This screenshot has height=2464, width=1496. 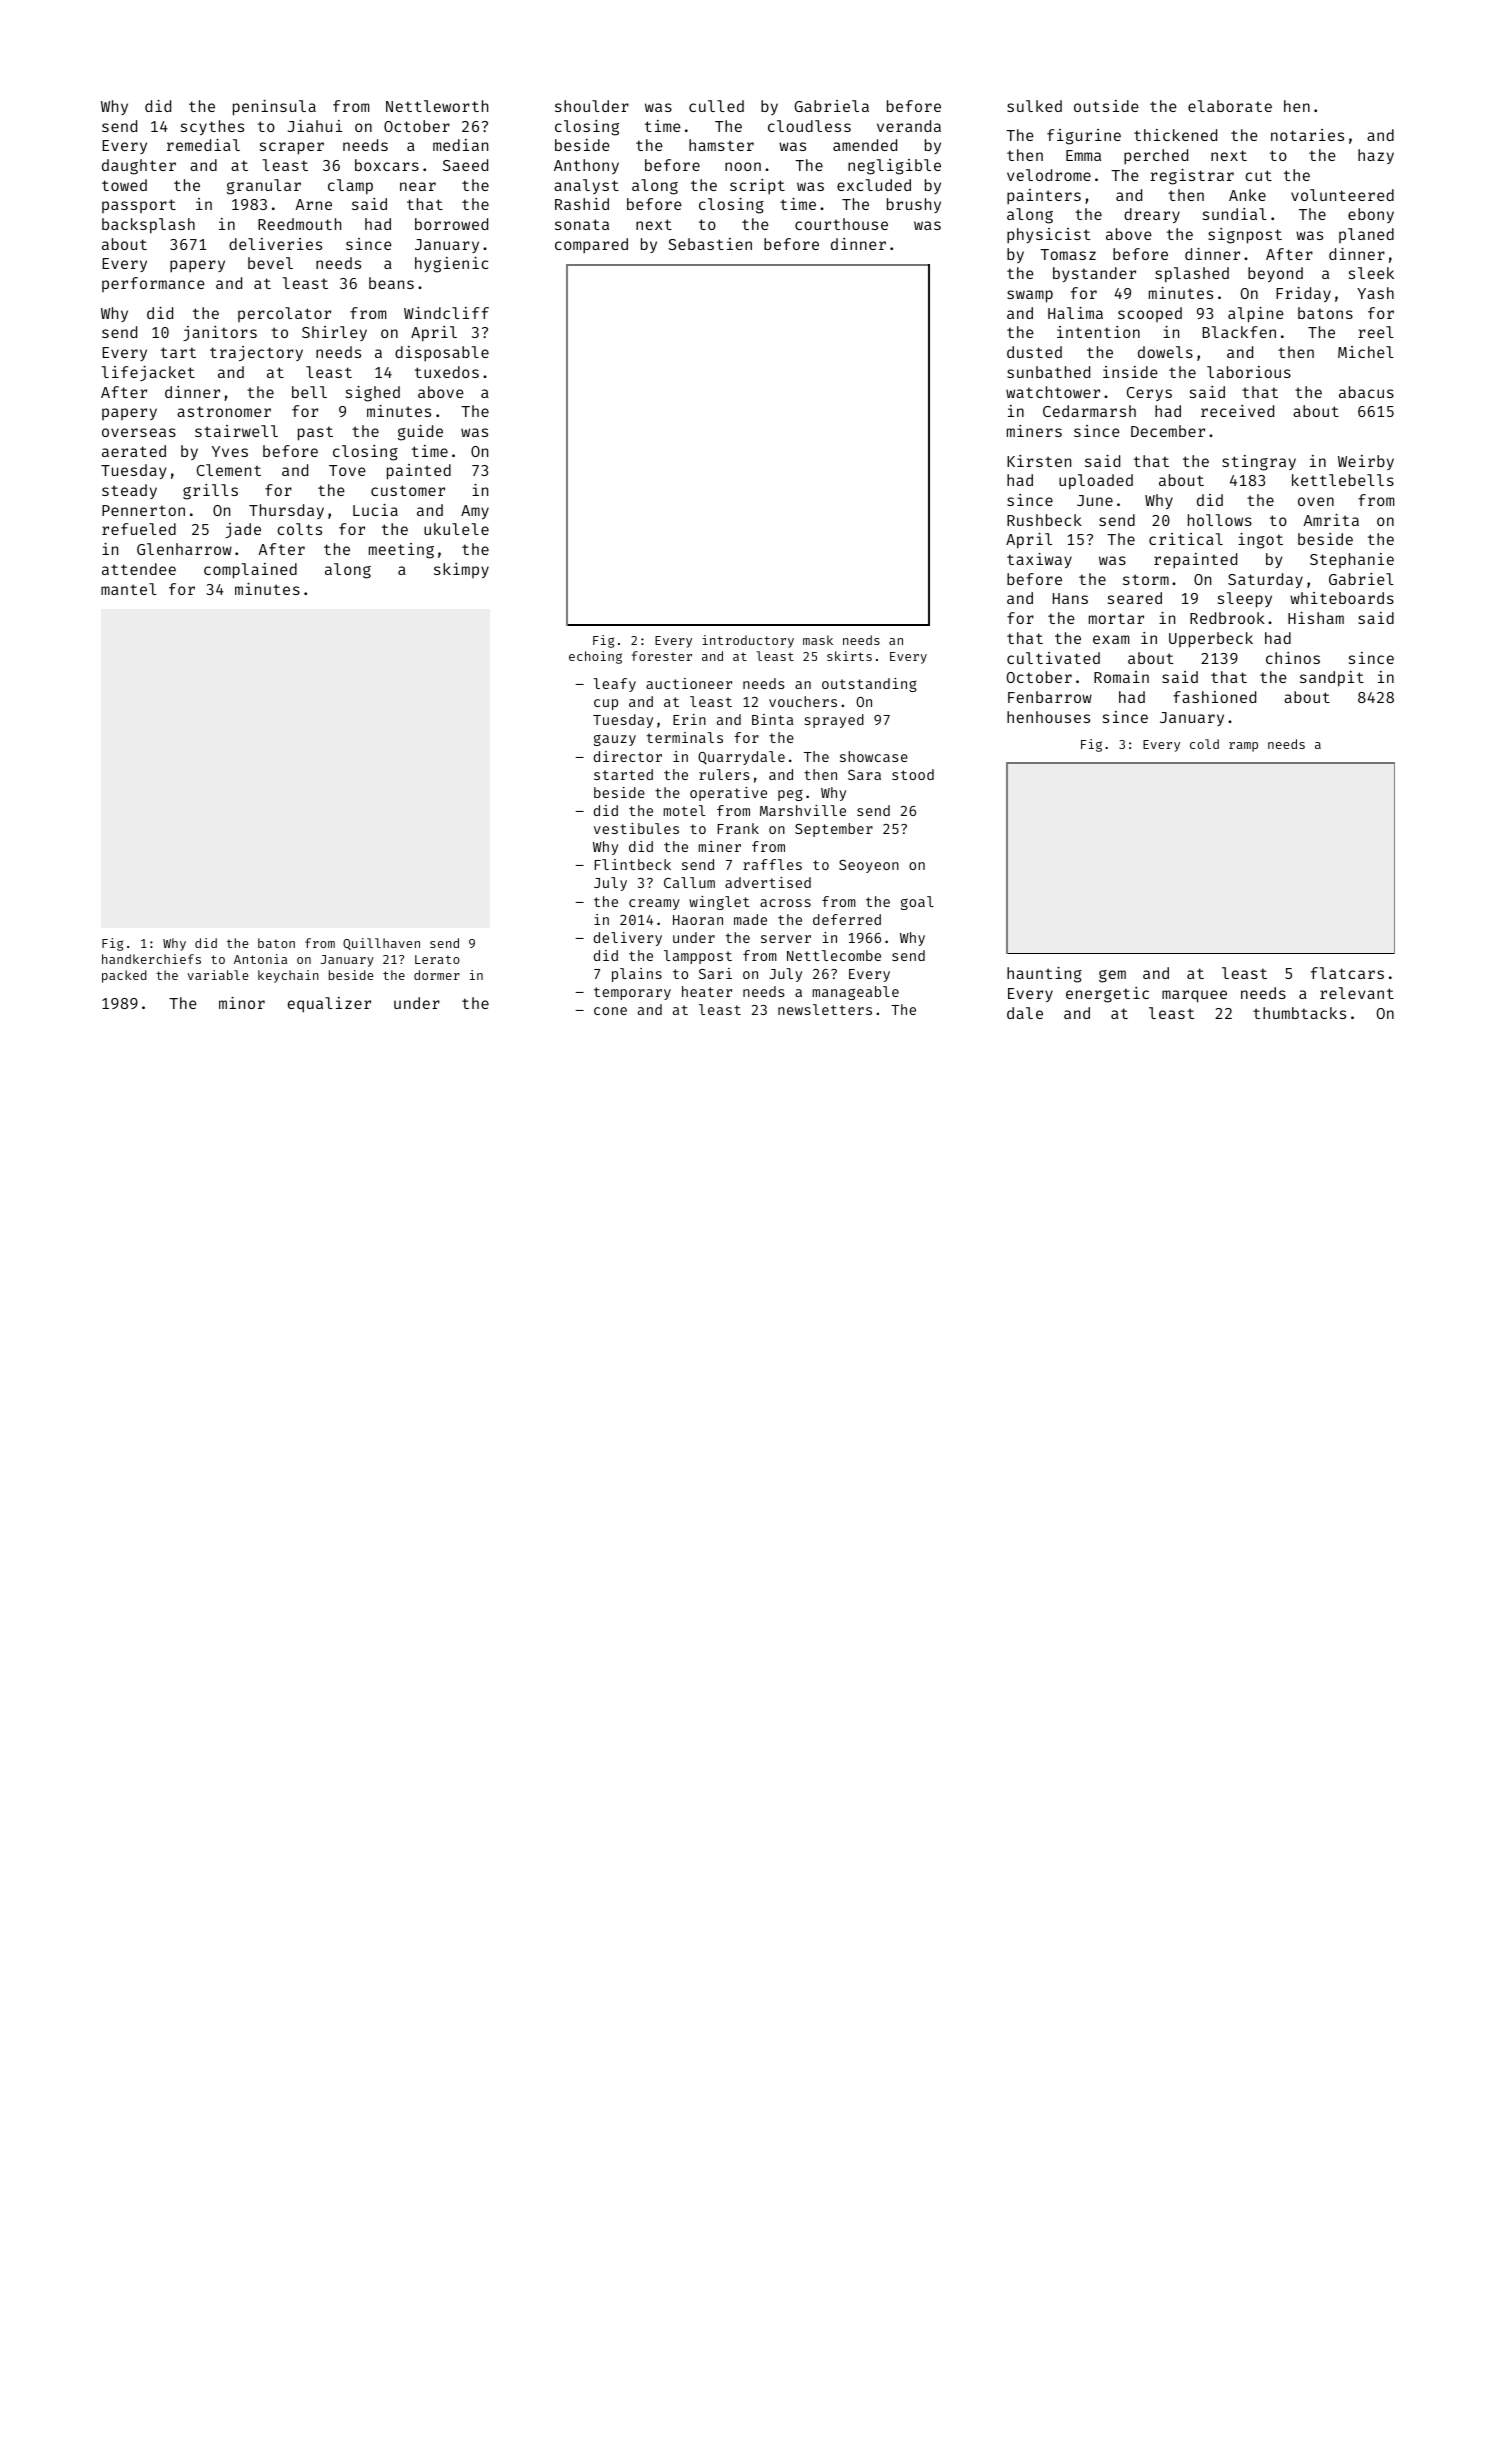 What do you see at coordinates (834, 830) in the screenshot?
I see `September` at bounding box center [834, 830].
